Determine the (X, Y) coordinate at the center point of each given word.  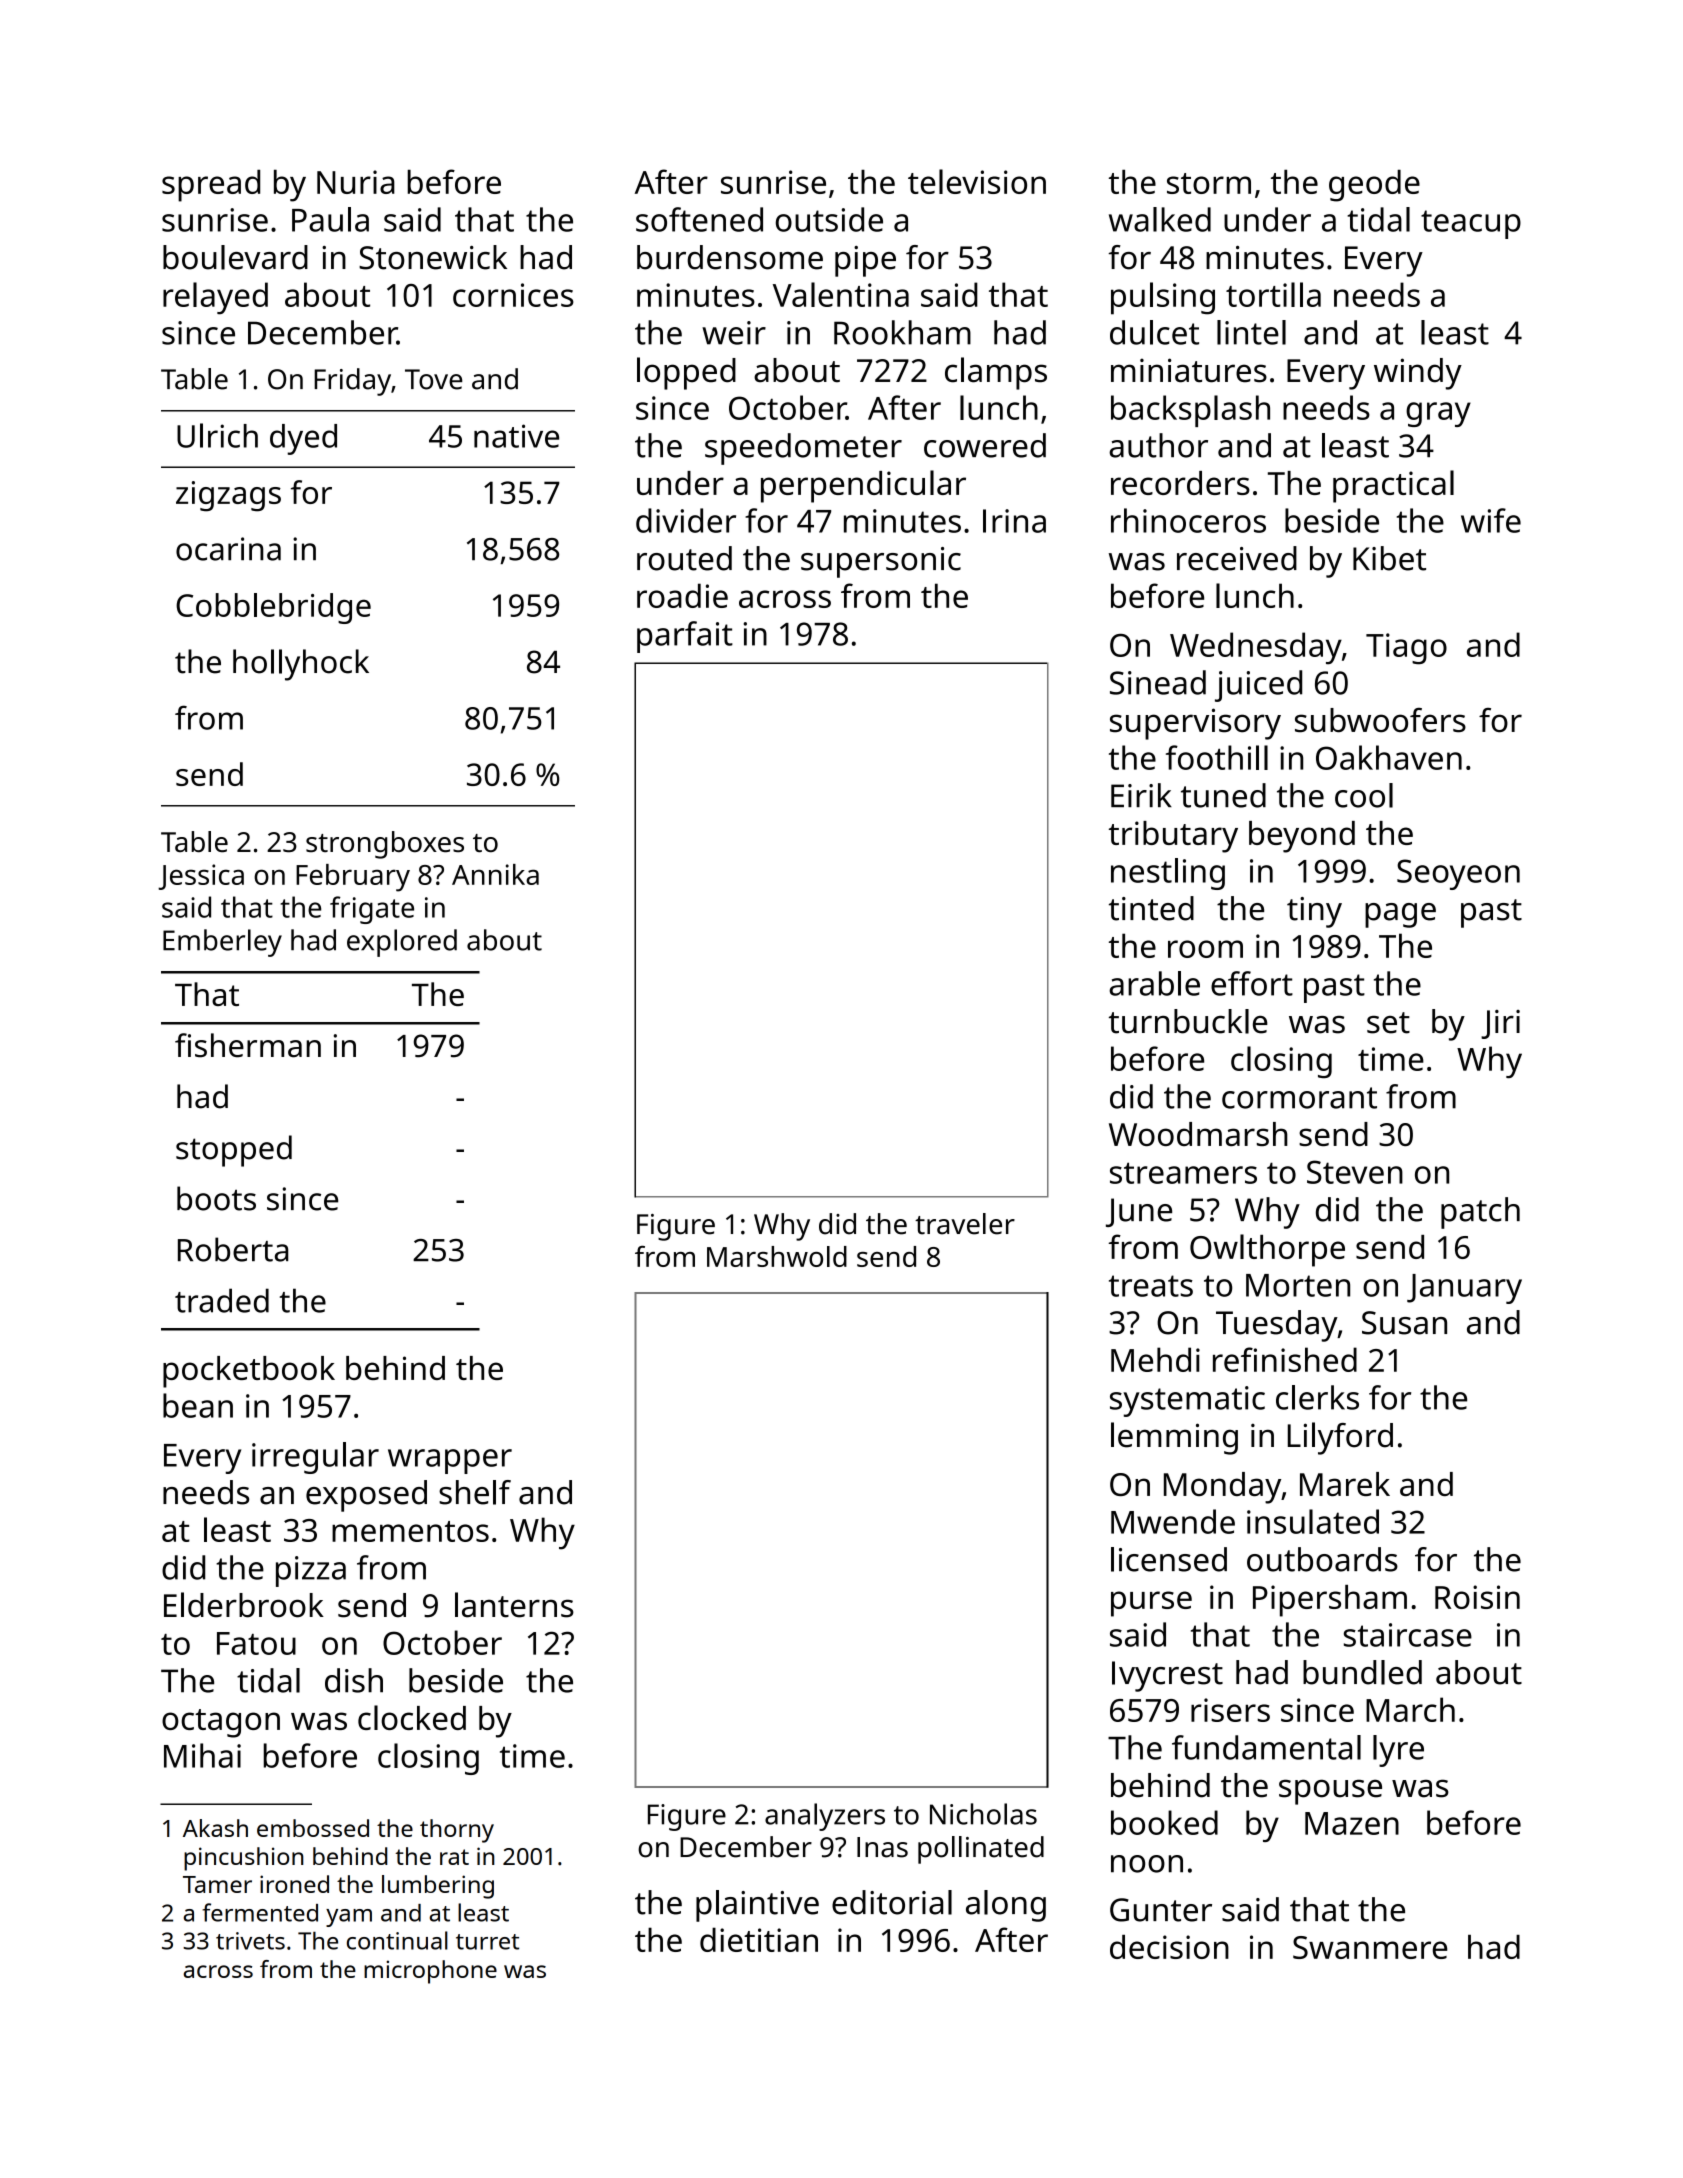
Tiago (1406, 649)
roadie (682, 595)
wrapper (450, 1461)
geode (1374, 185)
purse (1151, 1604)
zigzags (228, 496)
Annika (495, 874)
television (977, 181)
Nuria (356, 182)
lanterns (514, 1605)
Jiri (1500, 1024)
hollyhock (301, 665)
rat (454, 1857)
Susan (1404, 1323)
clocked (412, 1717)
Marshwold (777, 1256)
